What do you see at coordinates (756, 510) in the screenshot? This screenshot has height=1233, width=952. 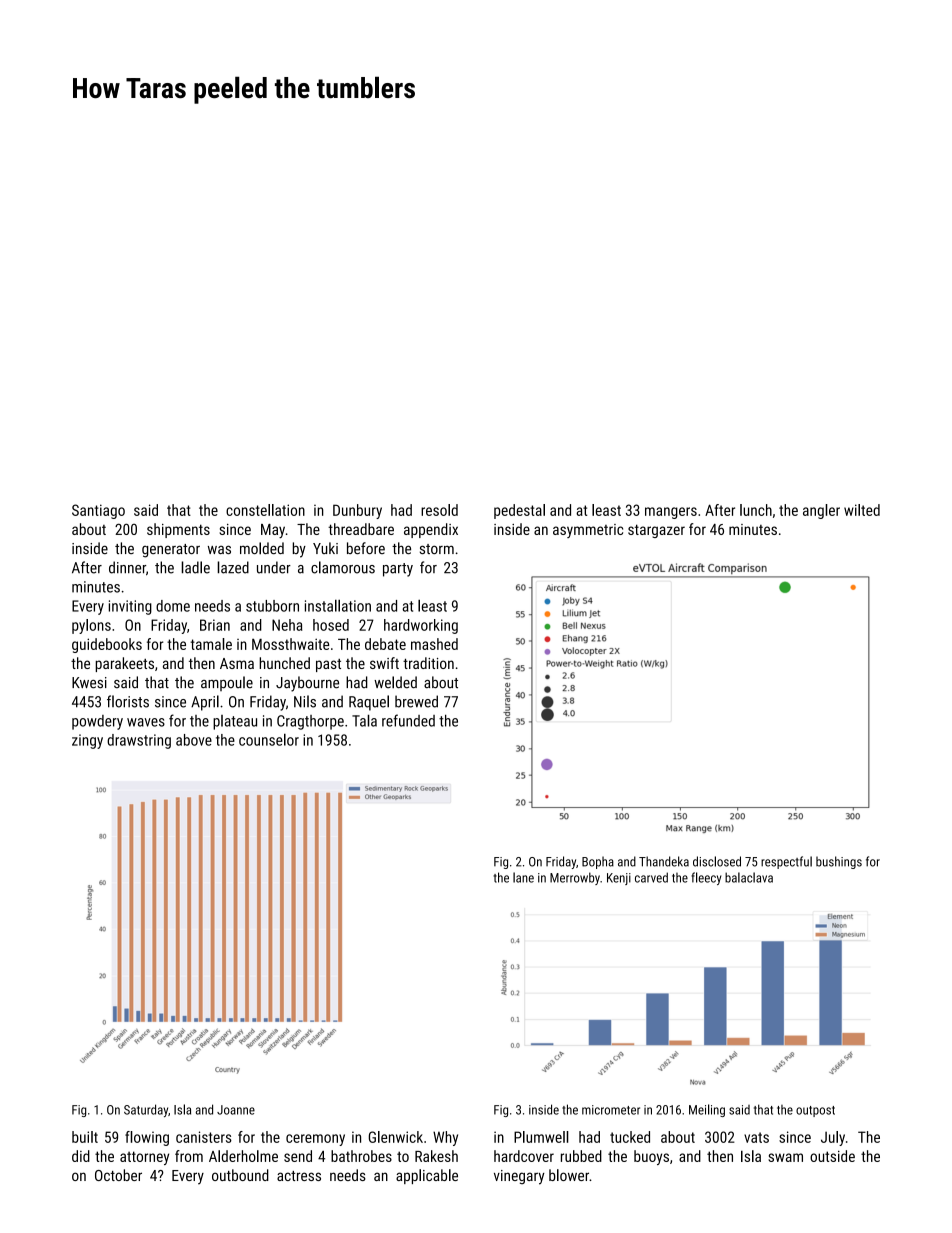 I see `lunch` at bounding box center [756, 510].
